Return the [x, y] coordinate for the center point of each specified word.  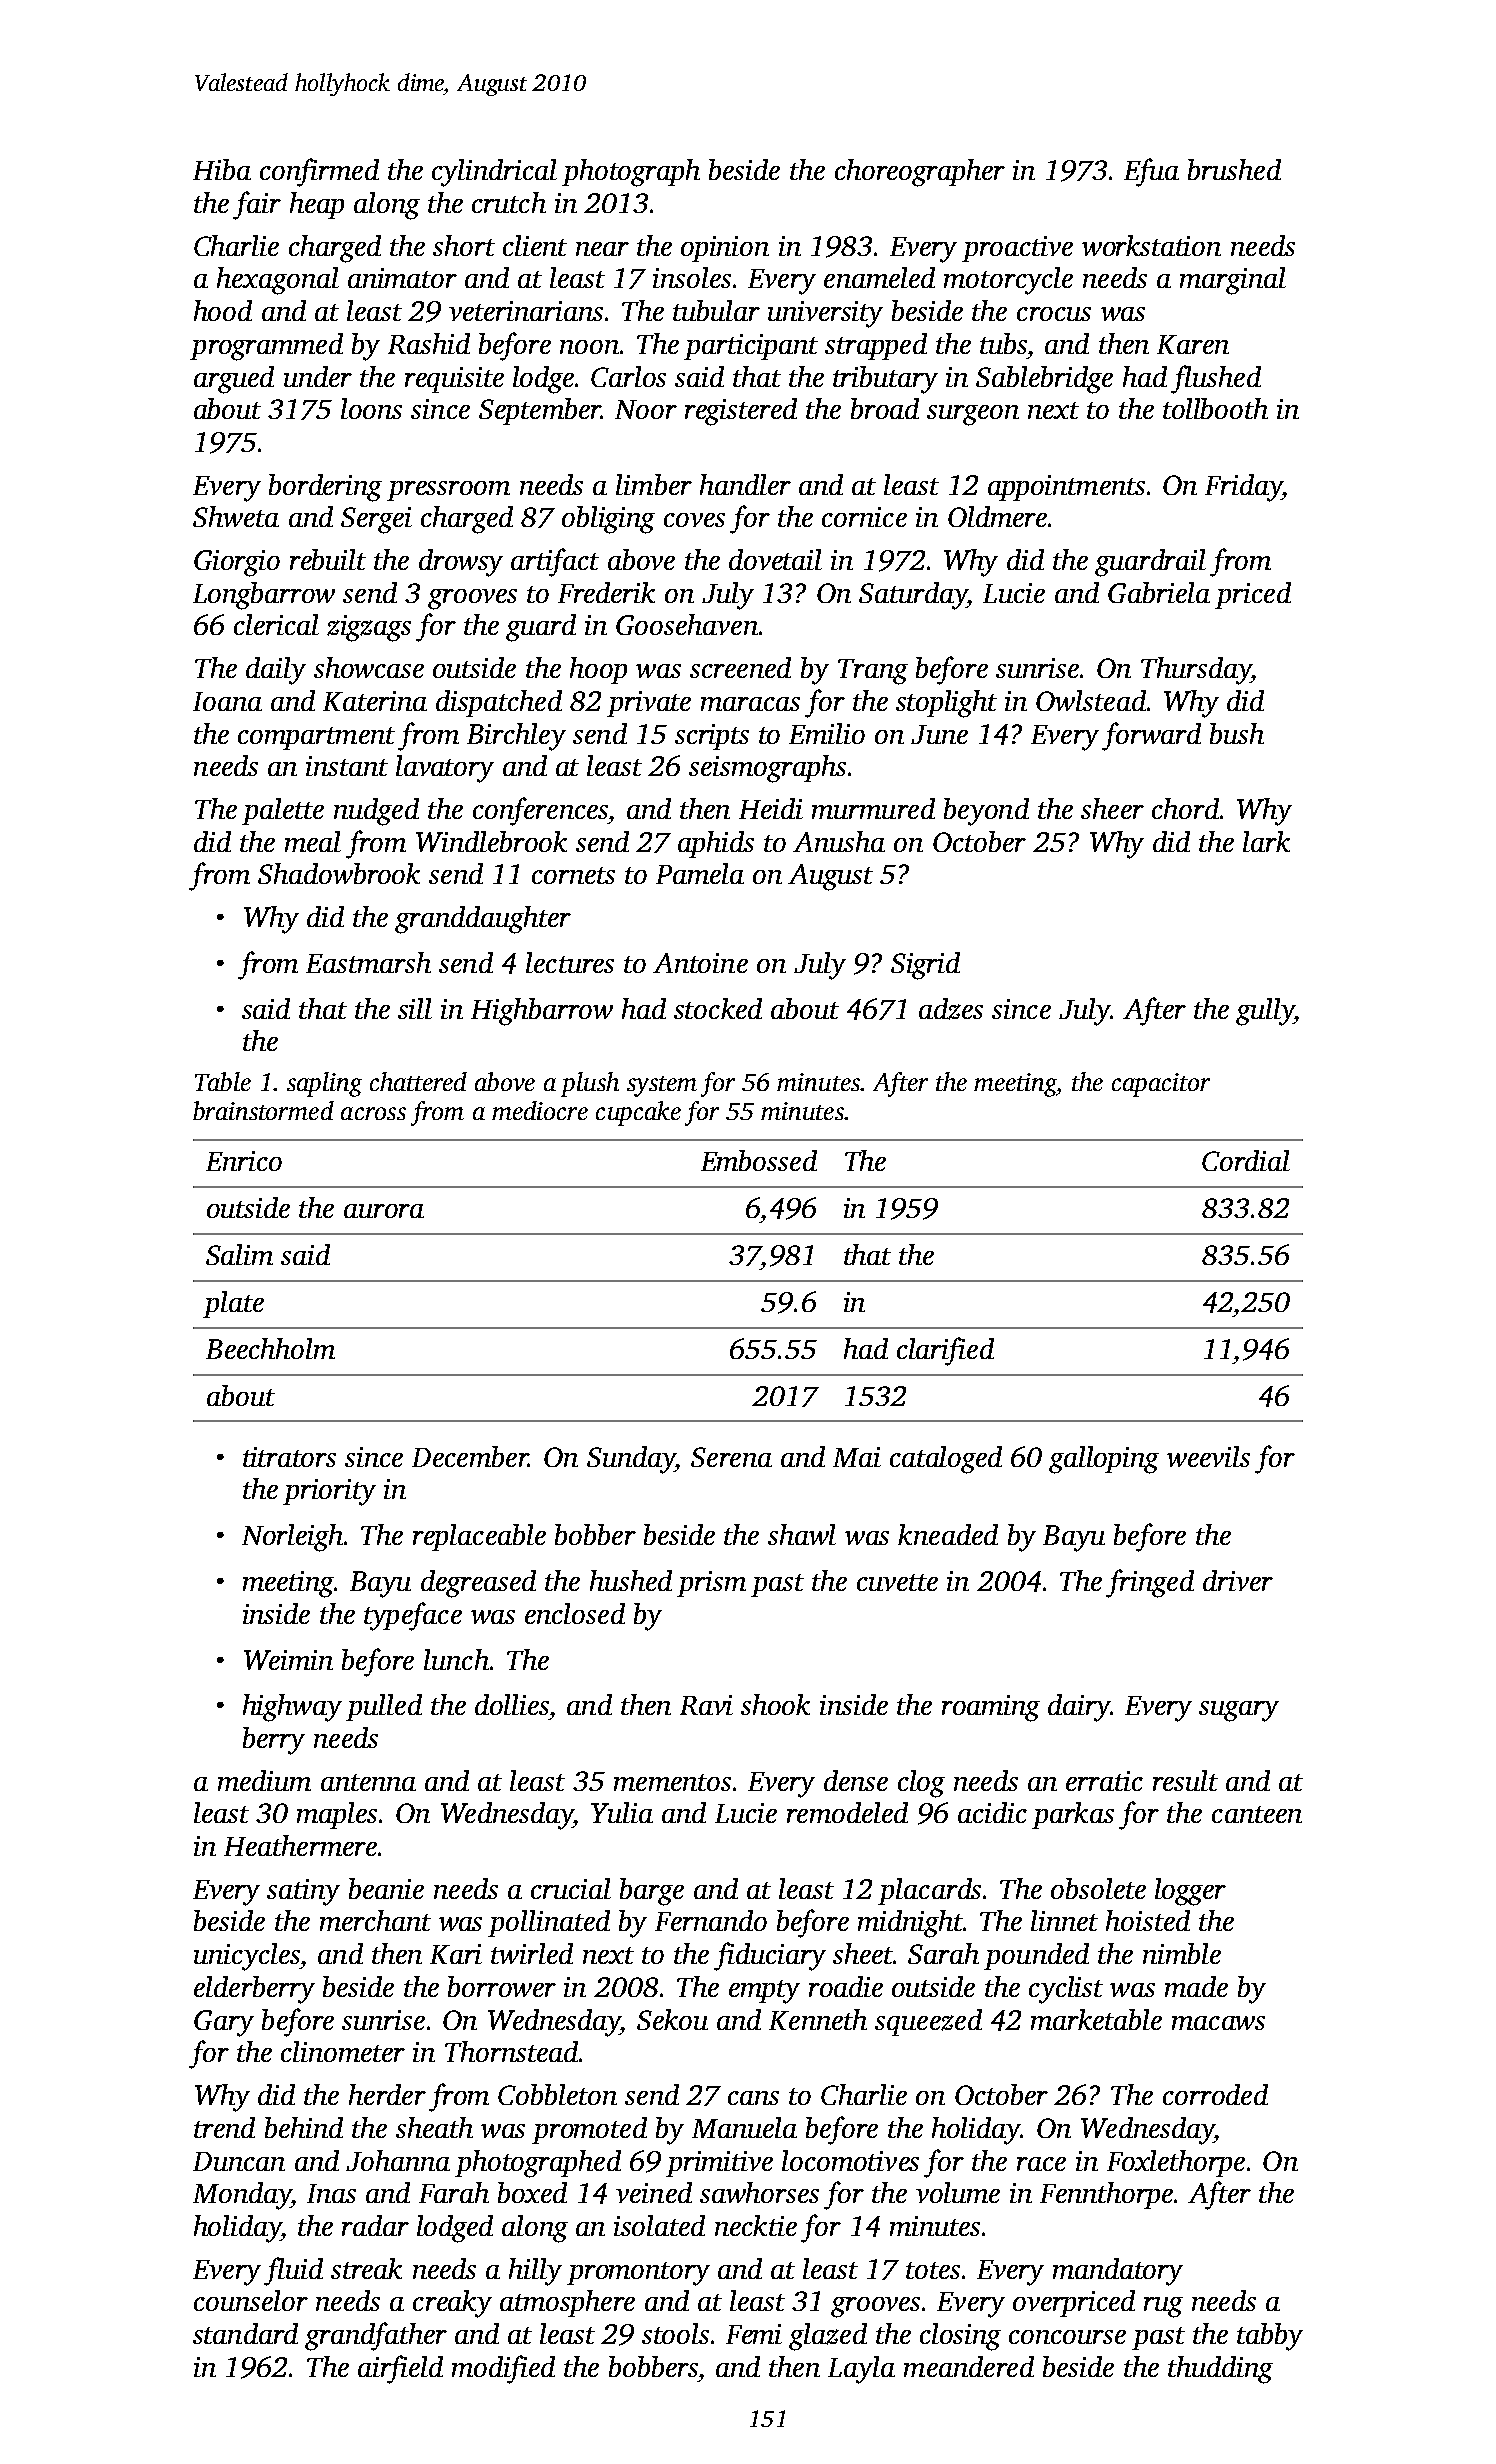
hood [223, 310]
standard [245, 2333]
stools [675, 2333]
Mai [857, 1457]
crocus [1054, 314]
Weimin [288, 1660]
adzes [951, 1009]
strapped [876, 346]
